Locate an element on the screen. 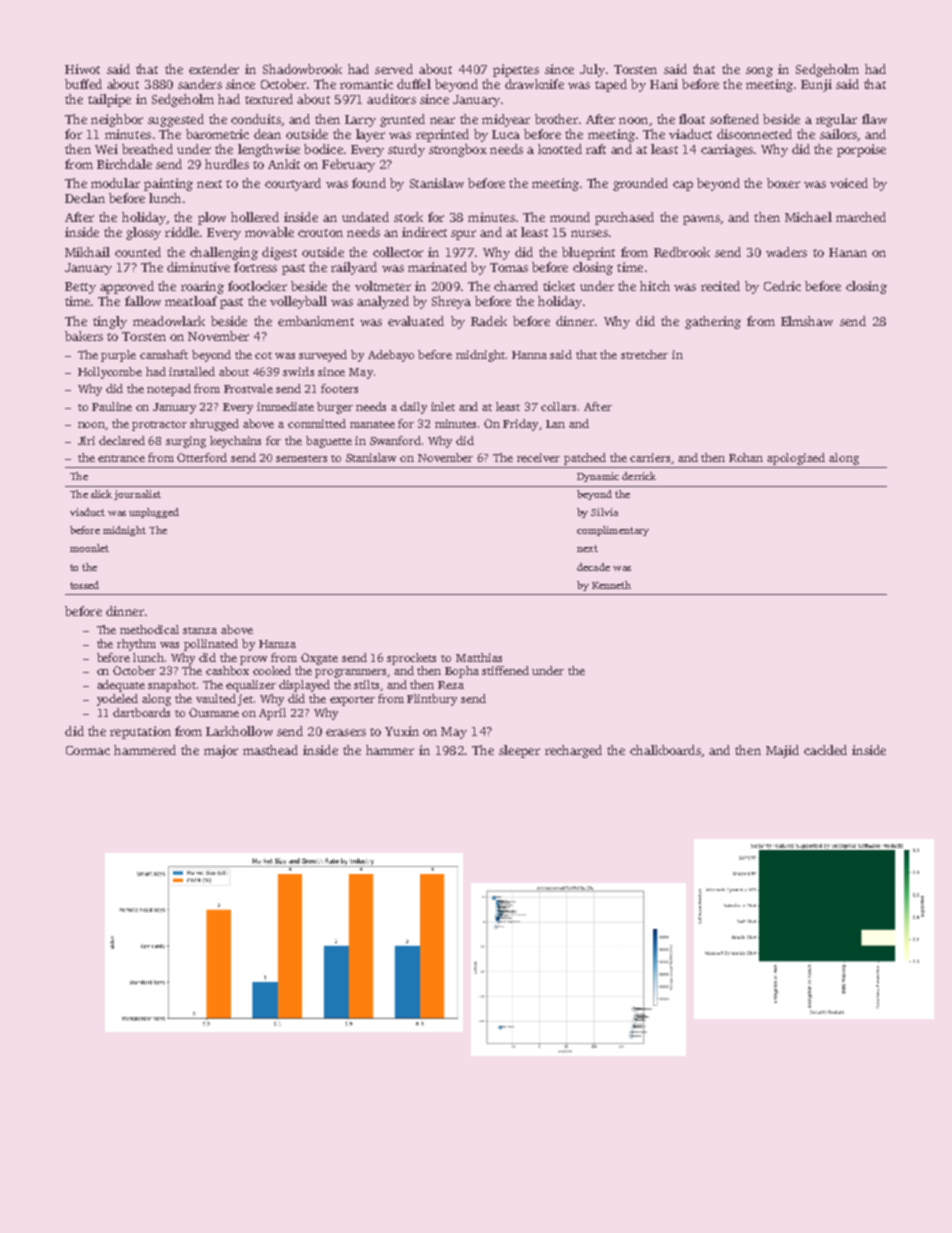  Majid is located at coordinates (782, 751).
